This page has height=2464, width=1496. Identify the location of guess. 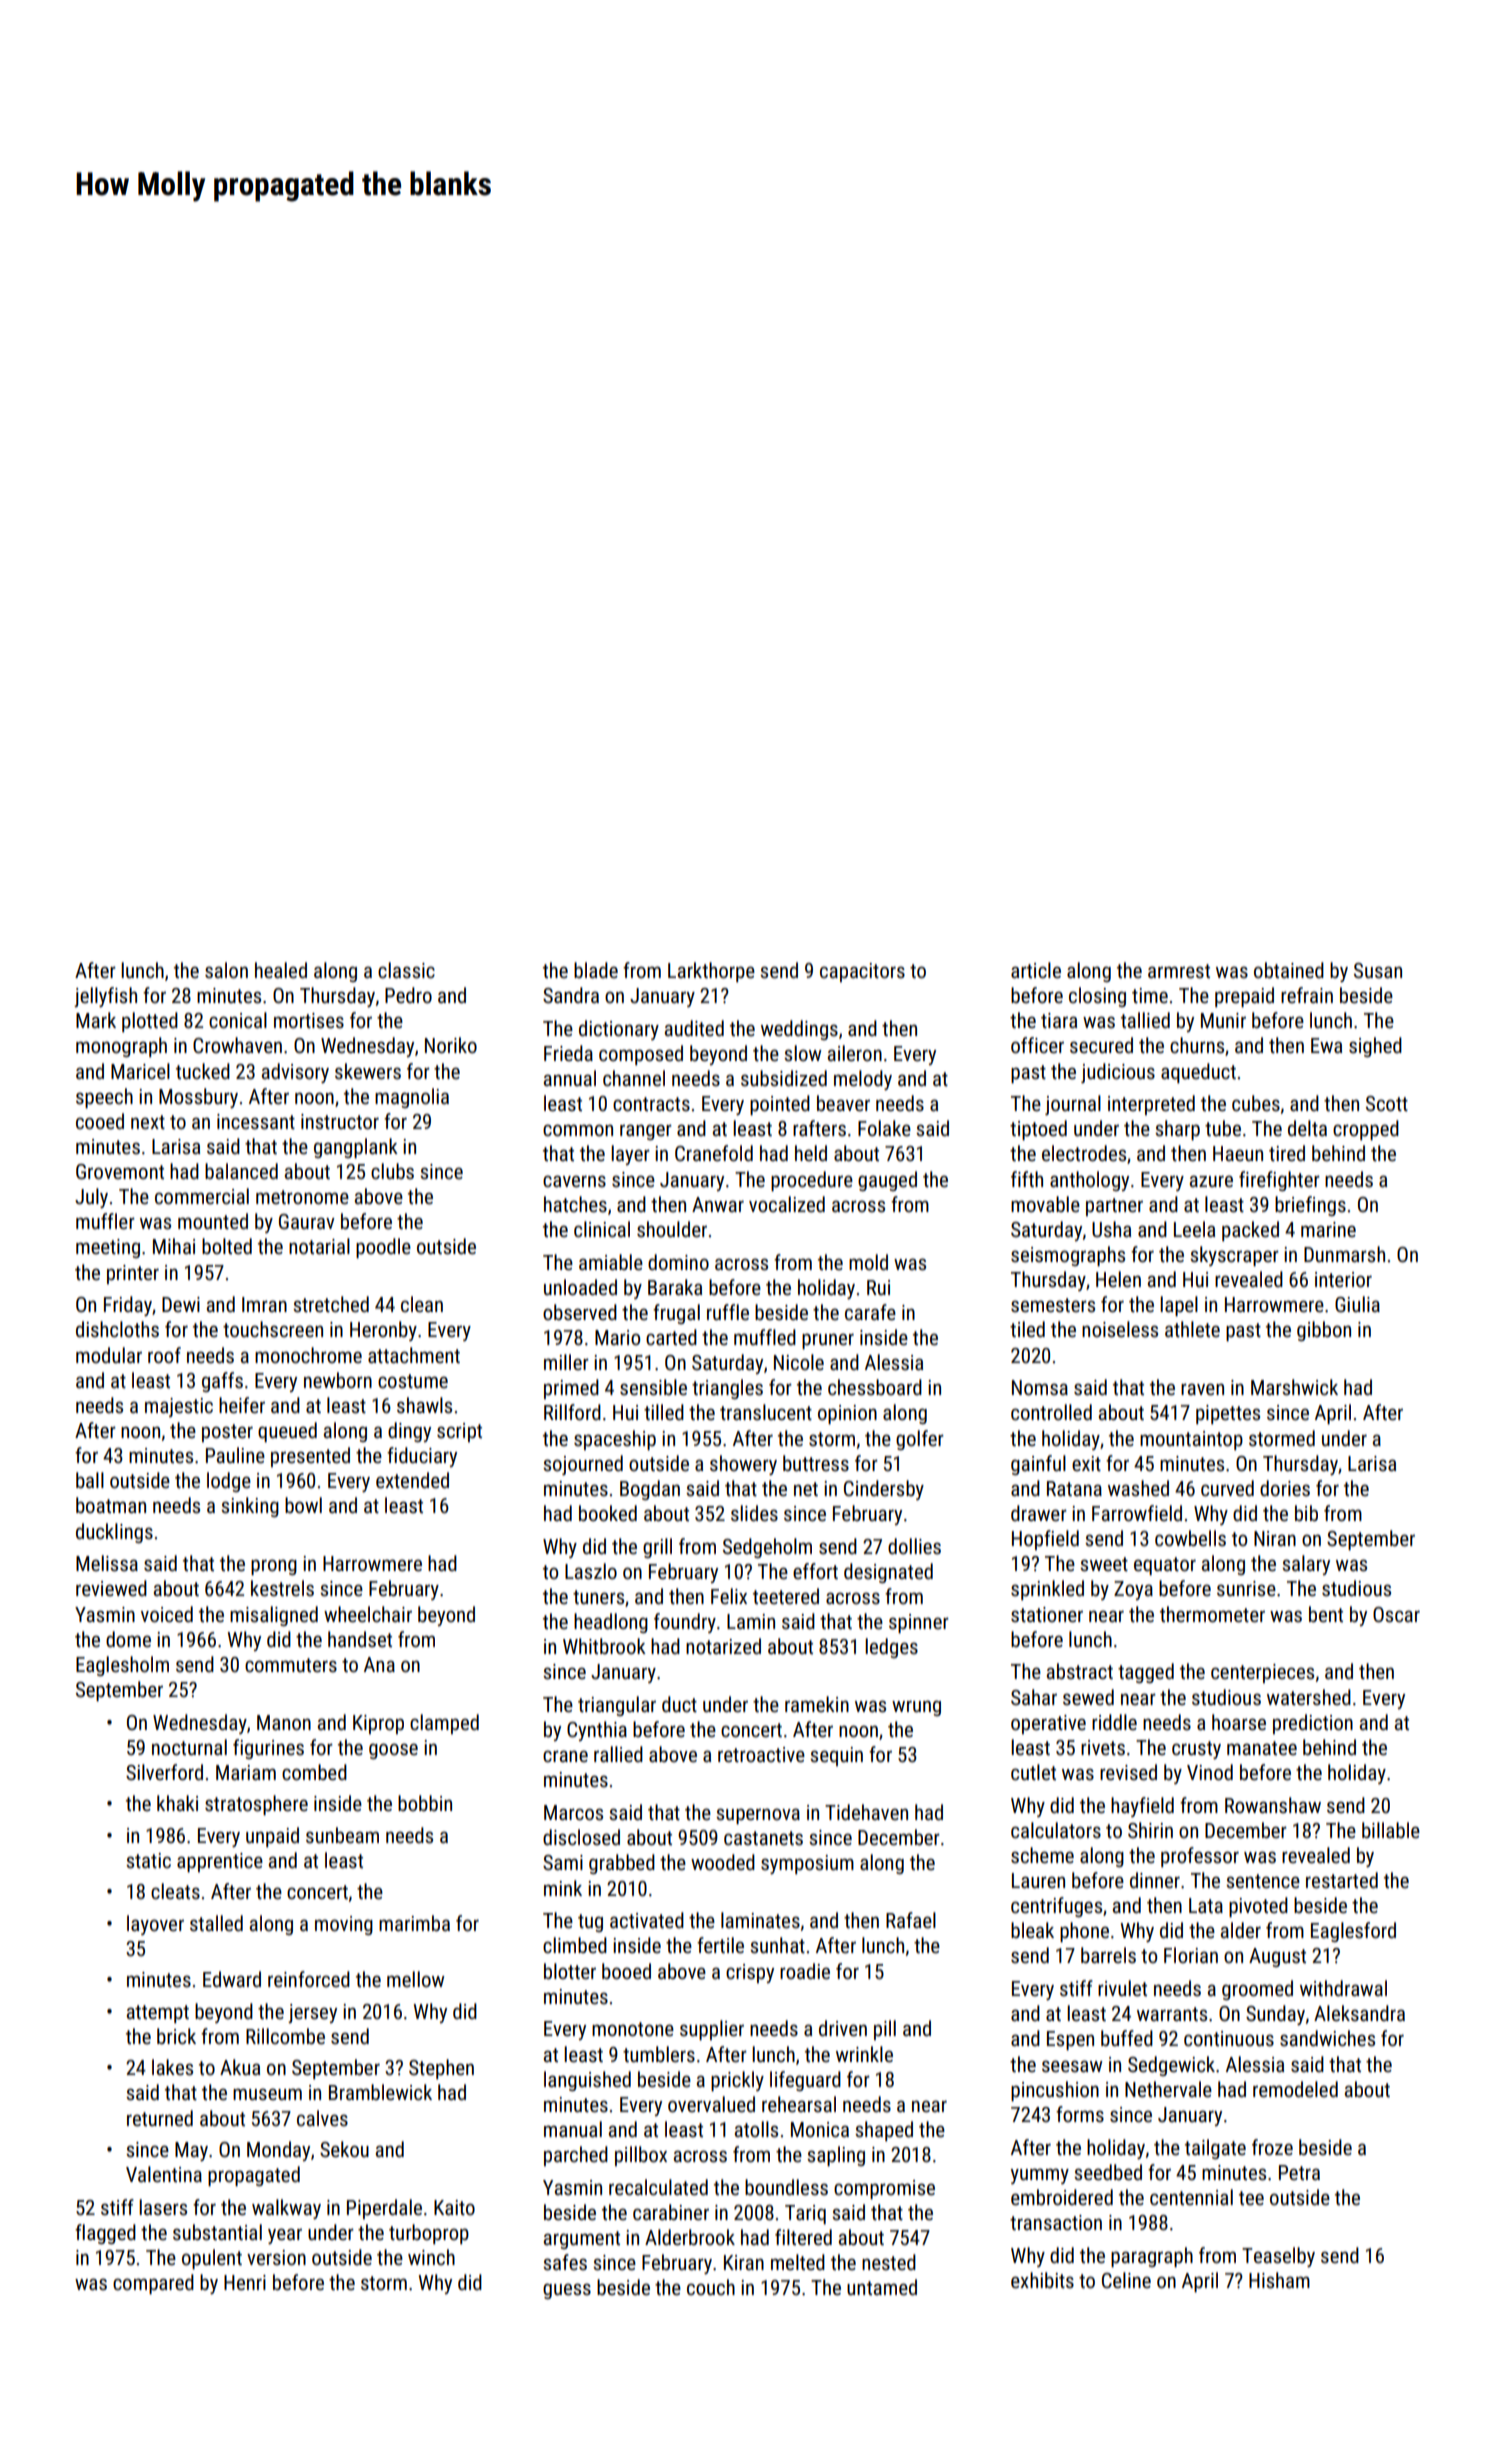
(567, 2291).
